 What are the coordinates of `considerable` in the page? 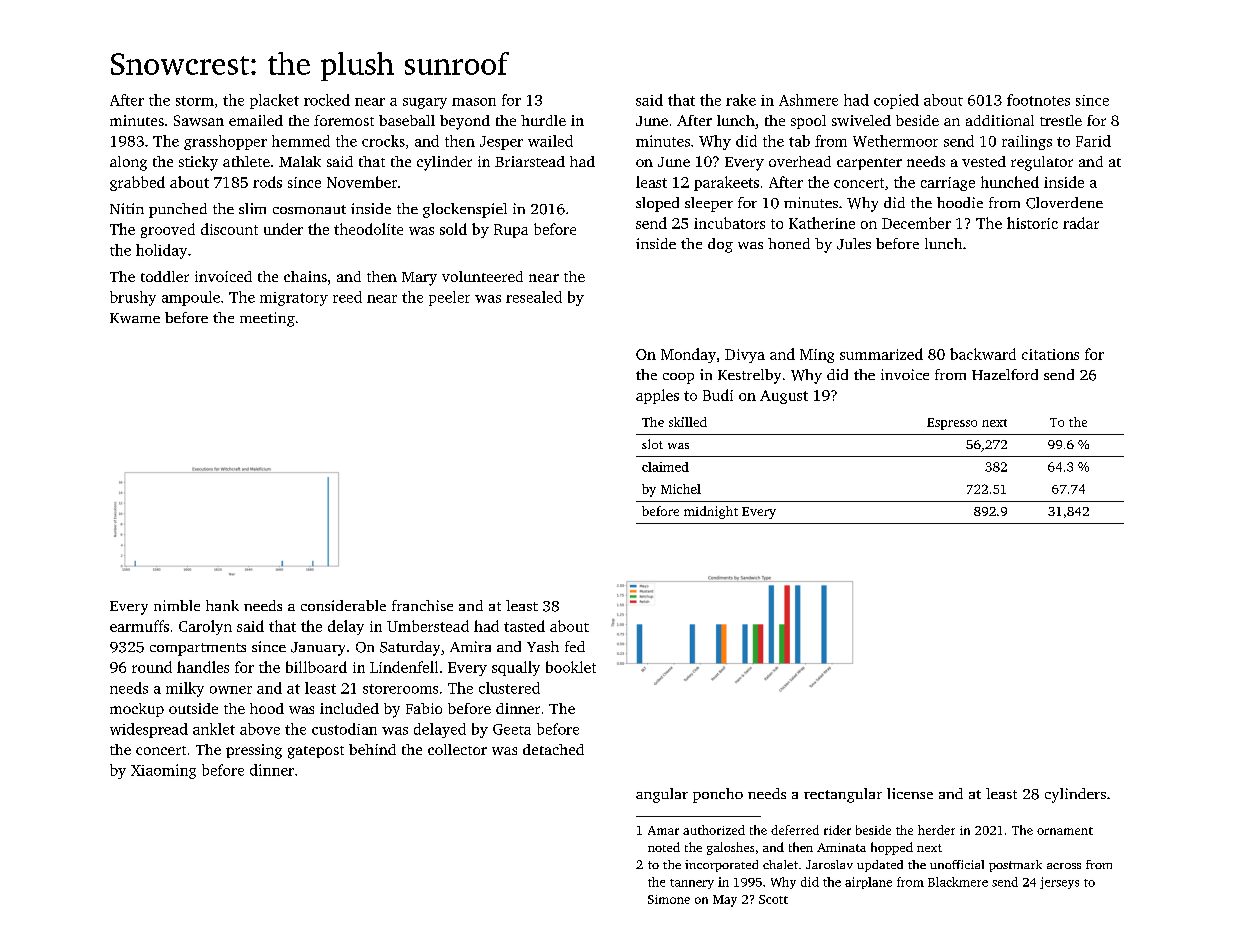 It's located at (343, 605).
